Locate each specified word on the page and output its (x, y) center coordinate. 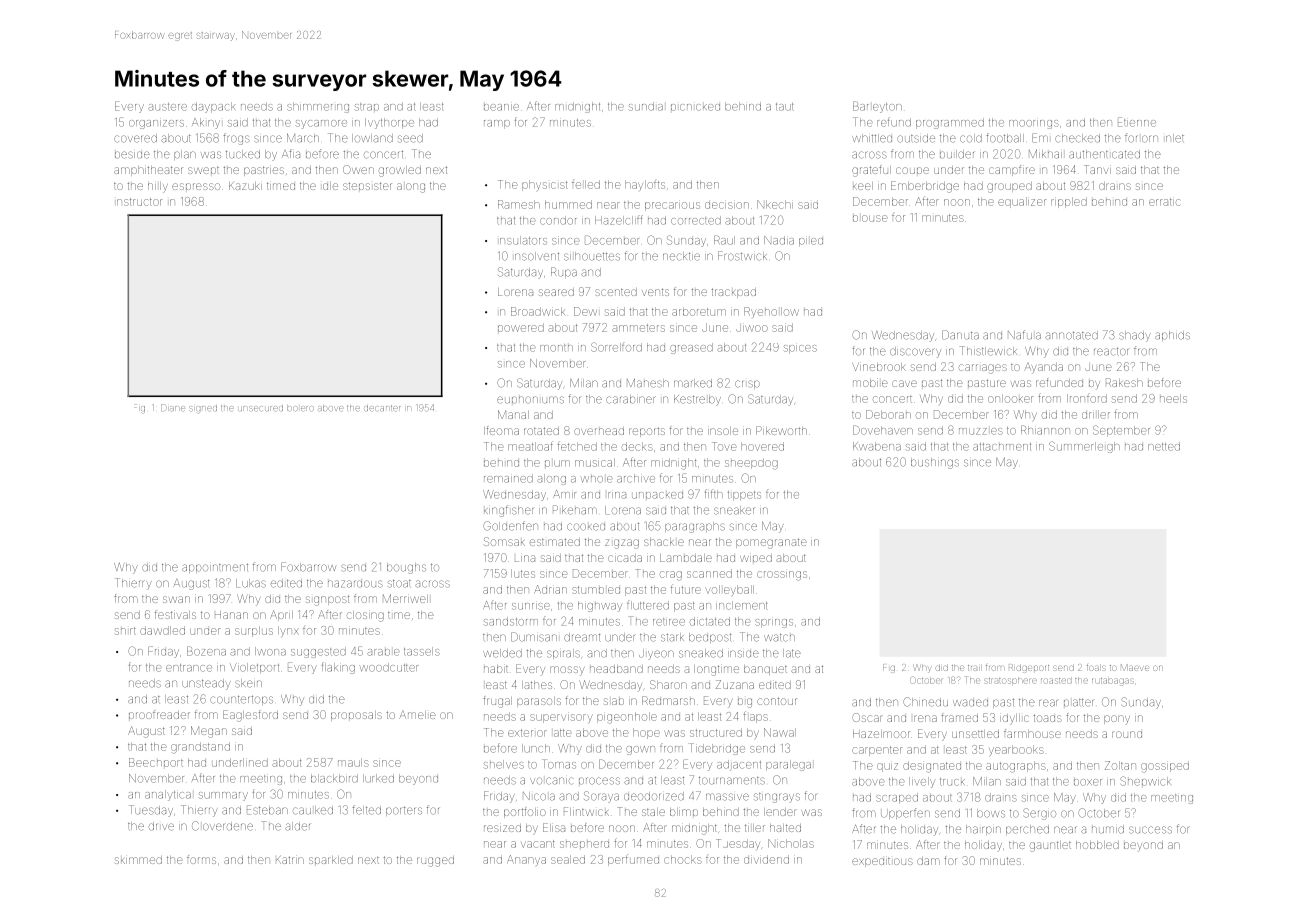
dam (928, 861)
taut (785, 107)
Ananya (526, 860)
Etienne (1137, 122)
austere (167, 107)
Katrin (290, 860)
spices (800, 349)
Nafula (1024, 335)
